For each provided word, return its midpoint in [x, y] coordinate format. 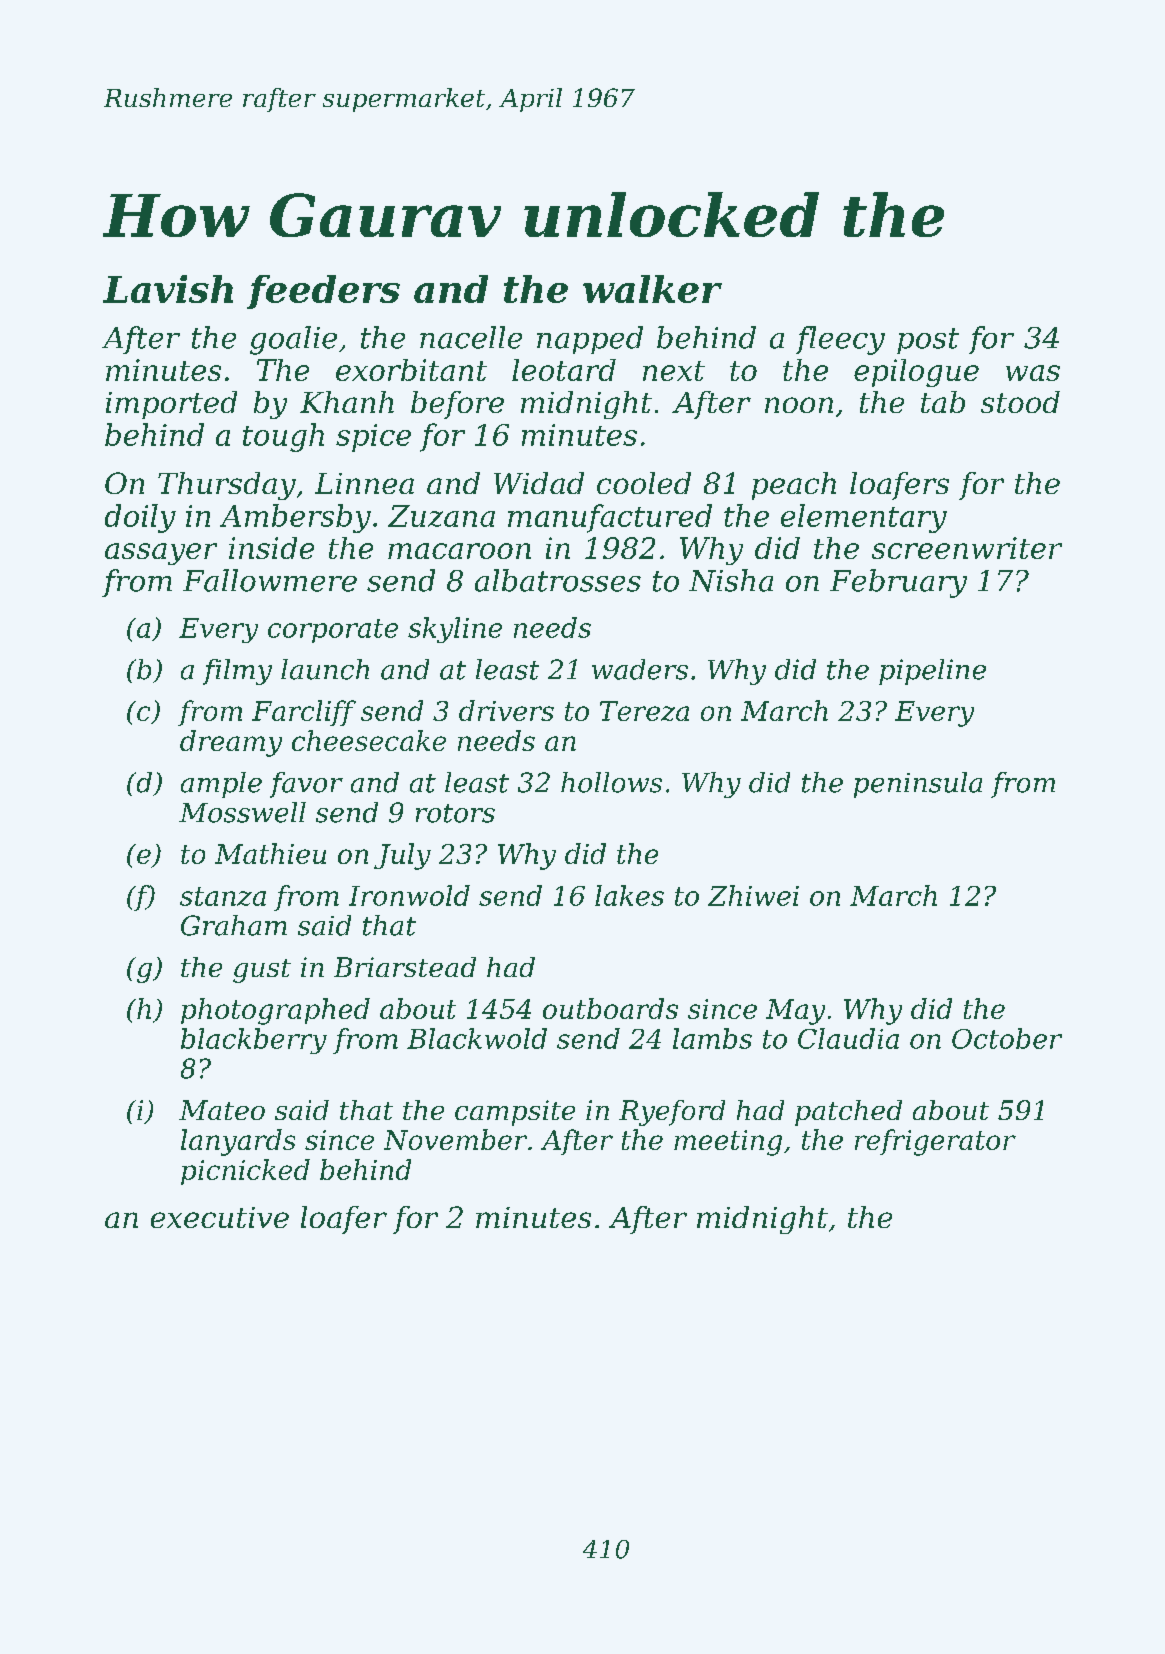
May [795, 1012]
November [455, 1139]
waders [640, 669]
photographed [275, 1011]
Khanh [347, 402]
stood [1020, 402]
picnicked [245, 1172]
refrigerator [935, 1142]
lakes [629, 895]
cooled [644, 483]
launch [325, 669]
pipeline [932, 672]
